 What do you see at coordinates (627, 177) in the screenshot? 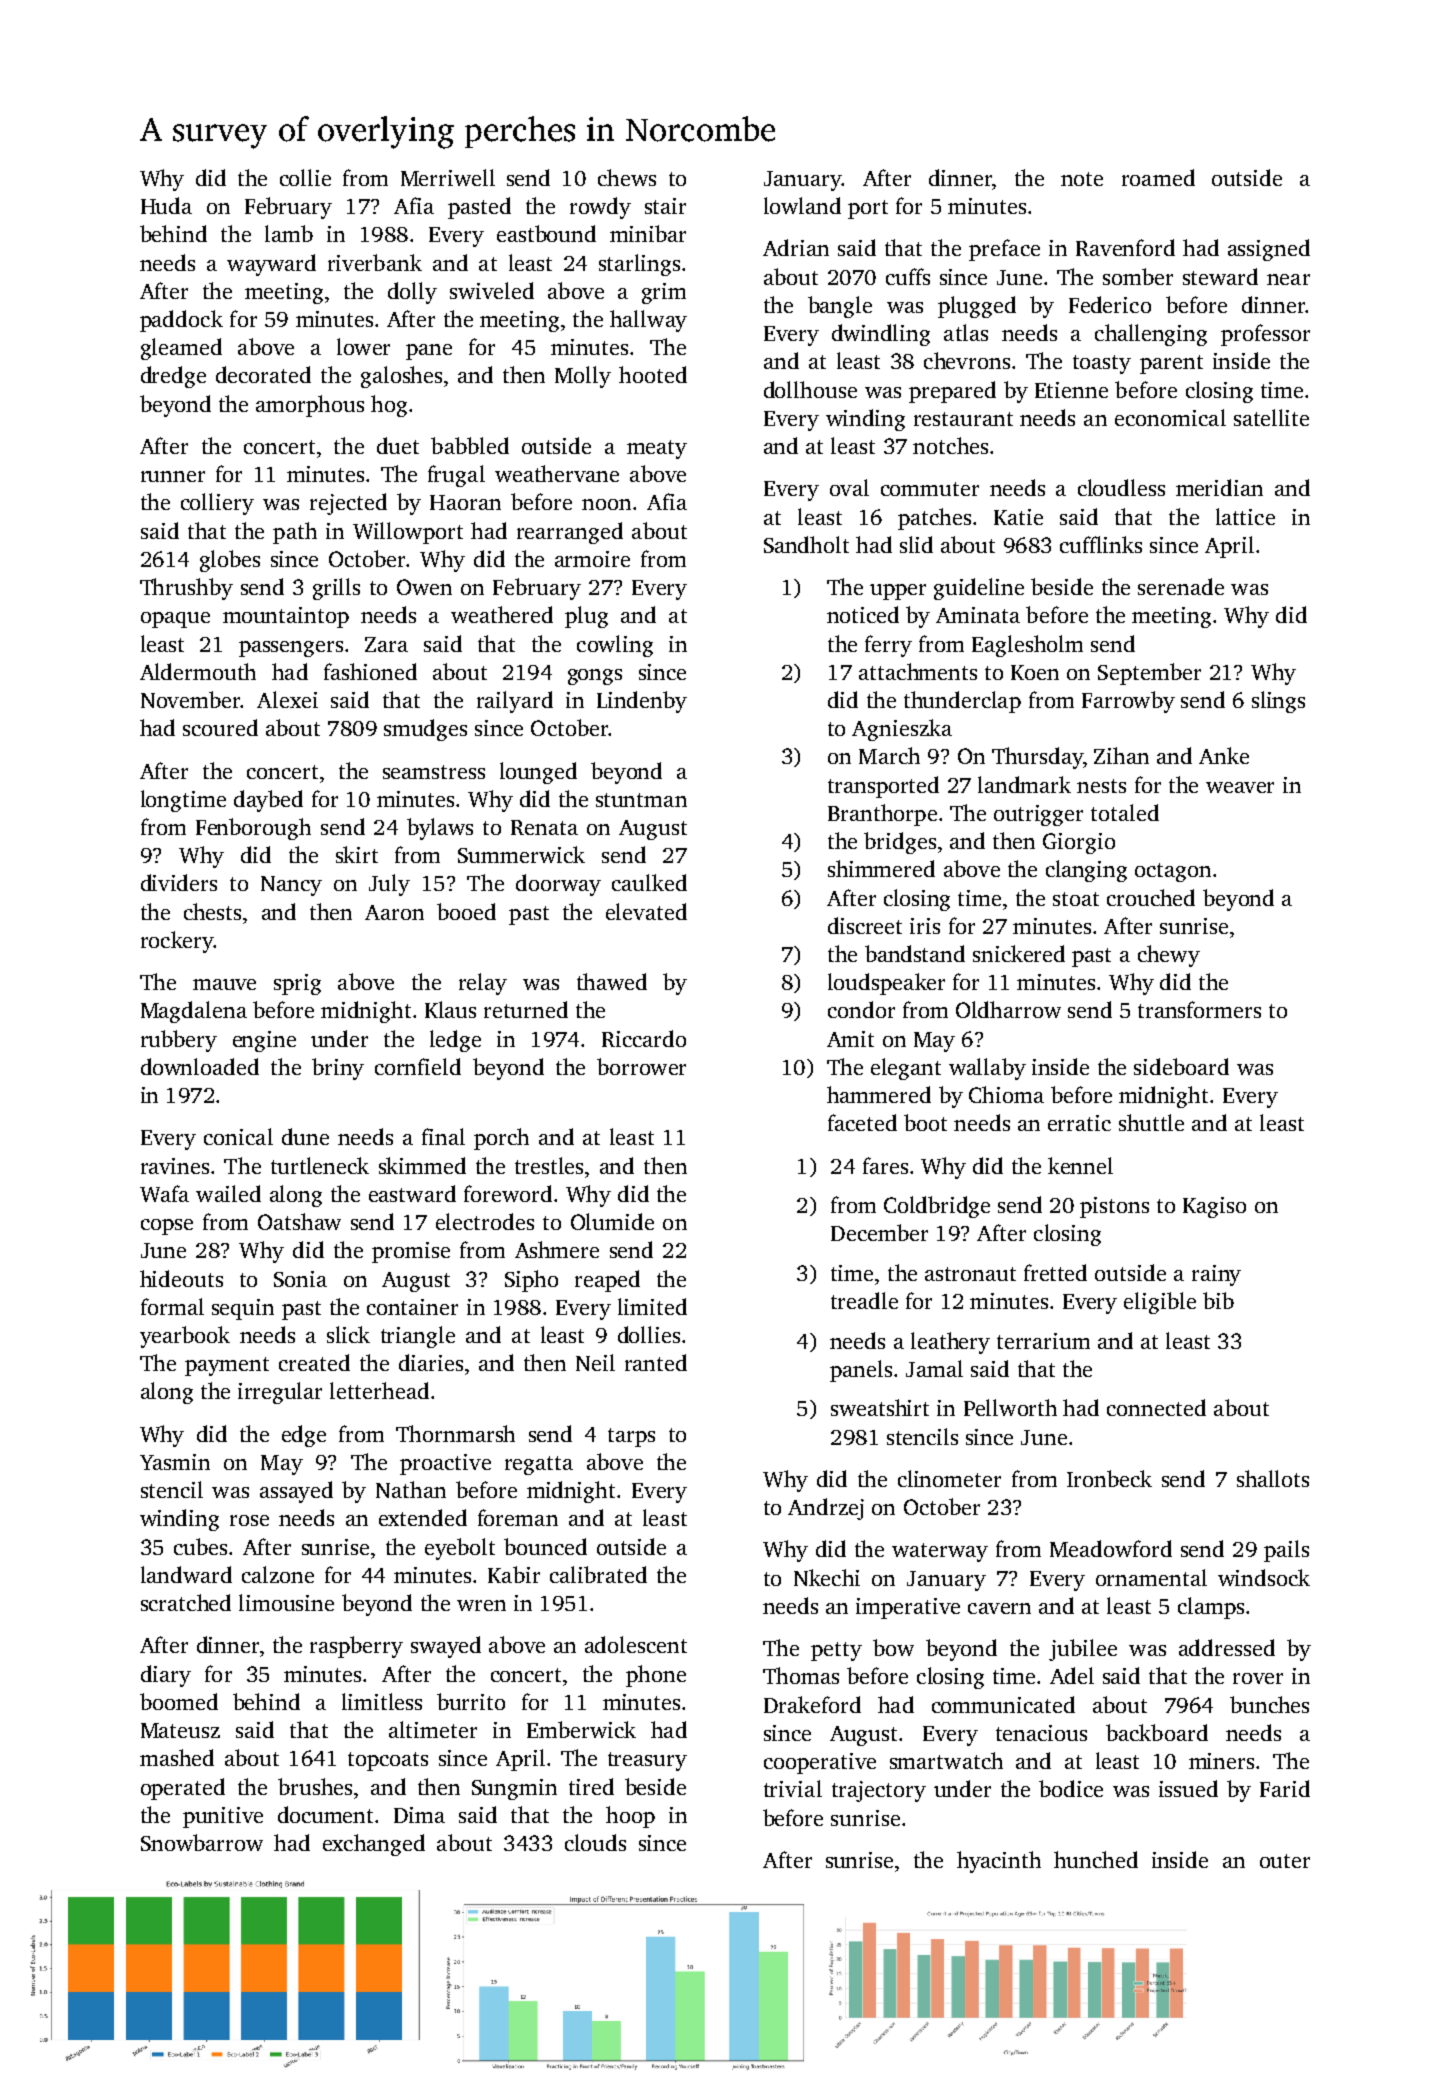
I see `chews` at bounding box center [627, 177].
